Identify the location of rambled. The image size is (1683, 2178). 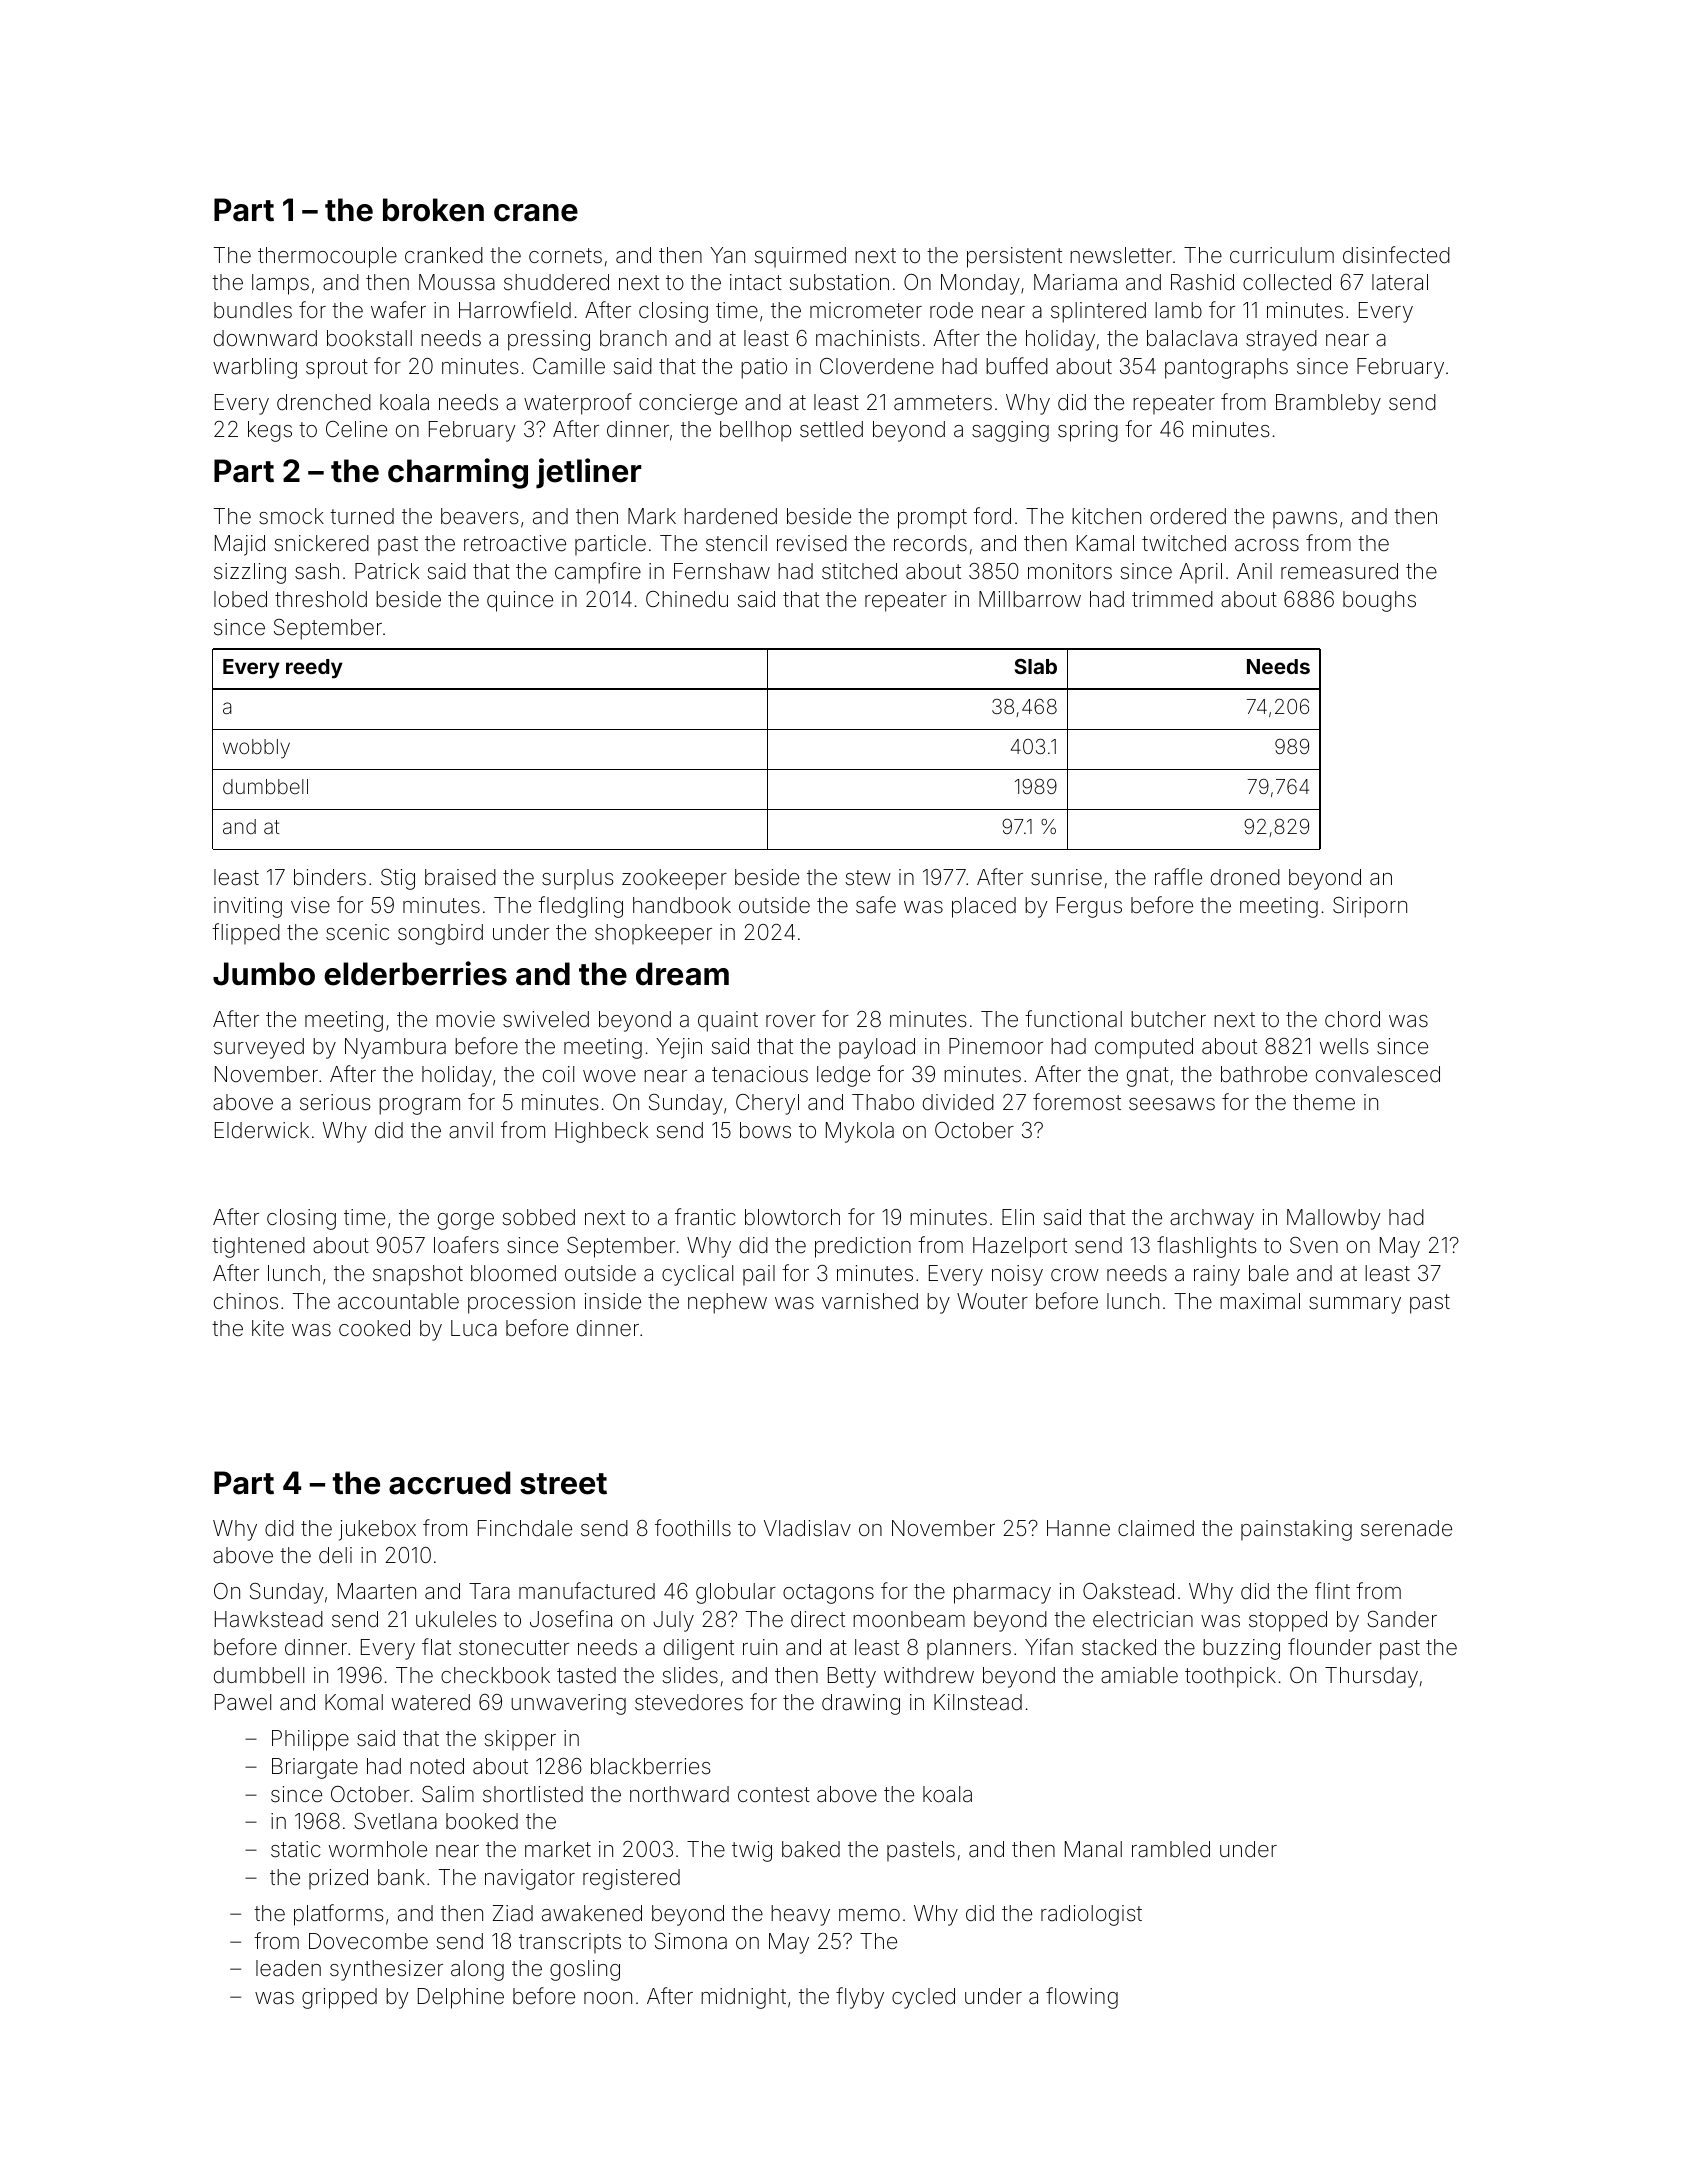
(1171, 1849).
